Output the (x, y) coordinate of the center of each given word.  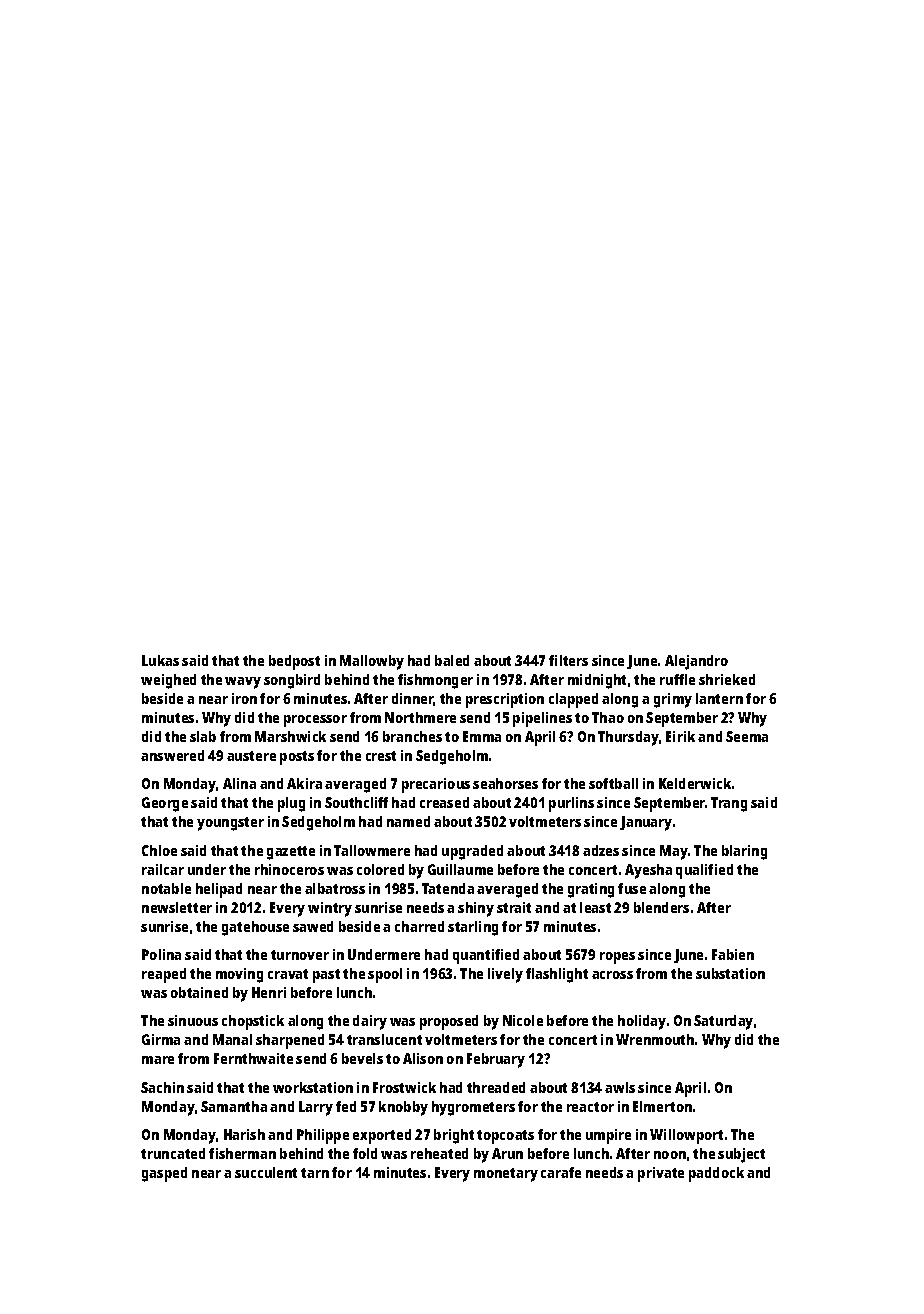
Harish (244, 1134)
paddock (716, 1174)
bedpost (294, 662)
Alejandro (696, 662)
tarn (315, 1173)
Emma (482, 736)
